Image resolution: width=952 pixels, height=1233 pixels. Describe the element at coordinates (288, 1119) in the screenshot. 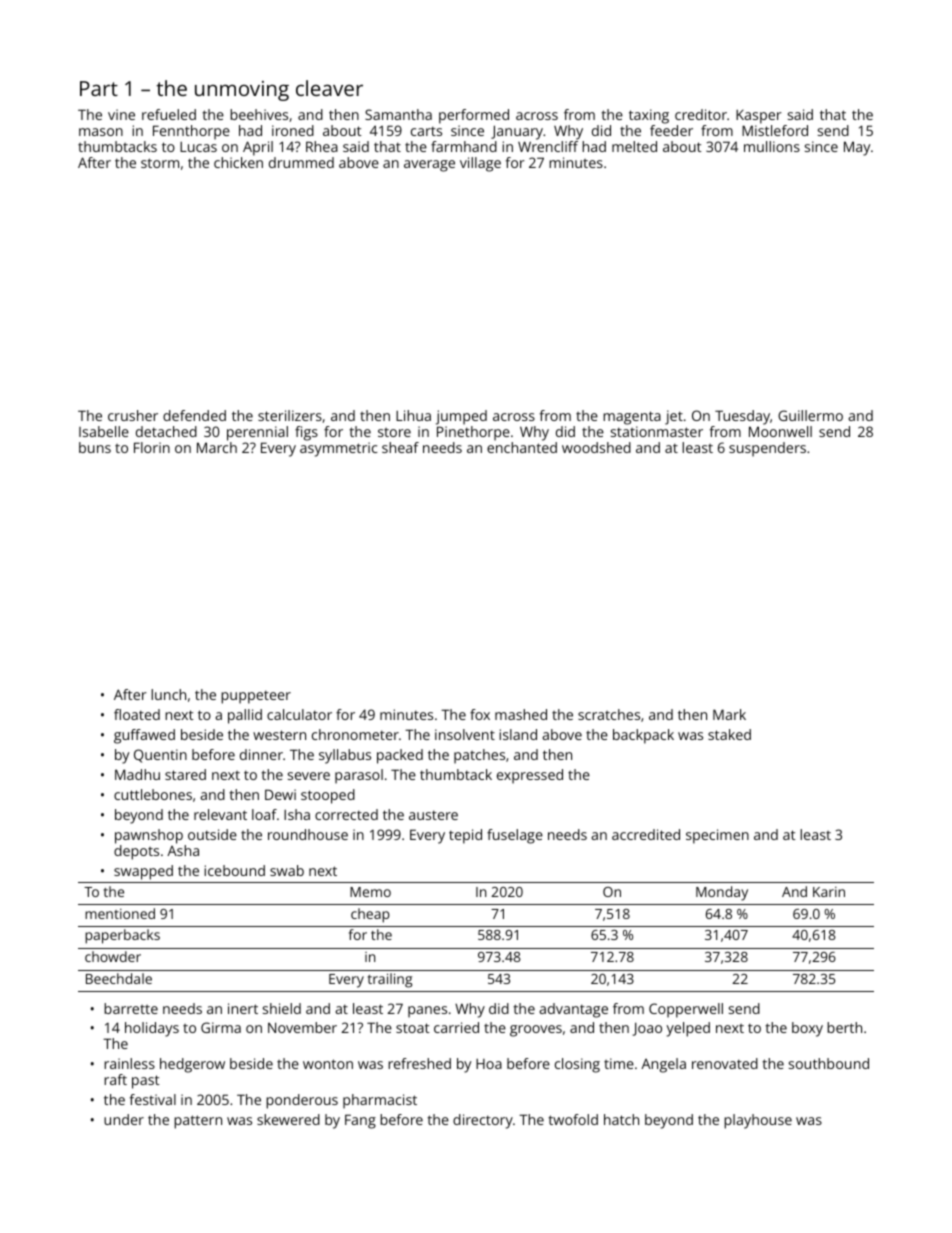

I see `skewered` at that location.
